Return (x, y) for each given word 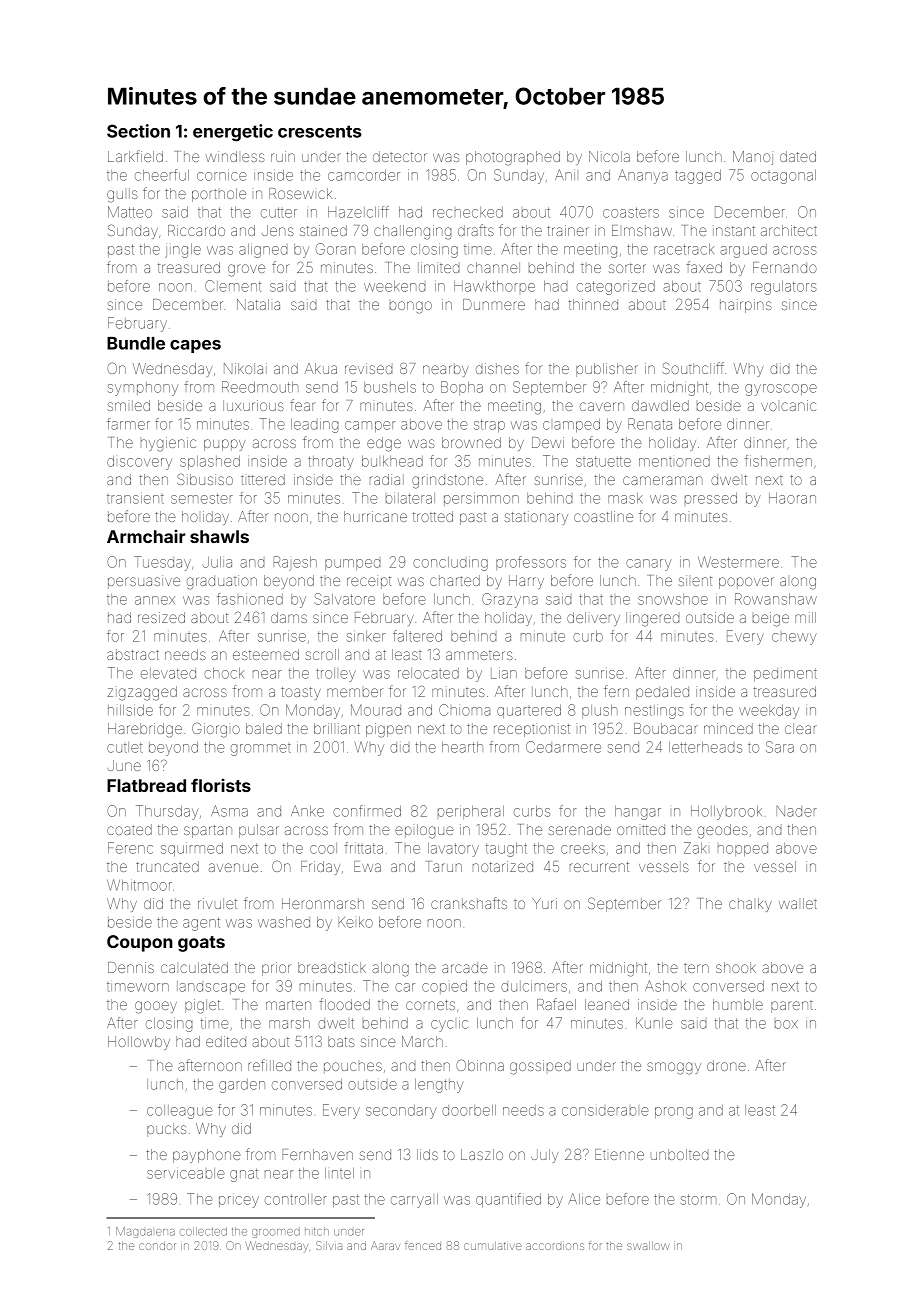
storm (698, 1199)
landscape (211, 987)
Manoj (753, 158)
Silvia (329, 1245)
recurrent (599, 867)
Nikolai (245, 368)
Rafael (556, 1004)
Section (138, 131)
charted (455, 580)
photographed (513, 158)
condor (157, 1246)
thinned (593, 304)
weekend (394, 286)
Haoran (792, 498)
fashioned (250, 599)
